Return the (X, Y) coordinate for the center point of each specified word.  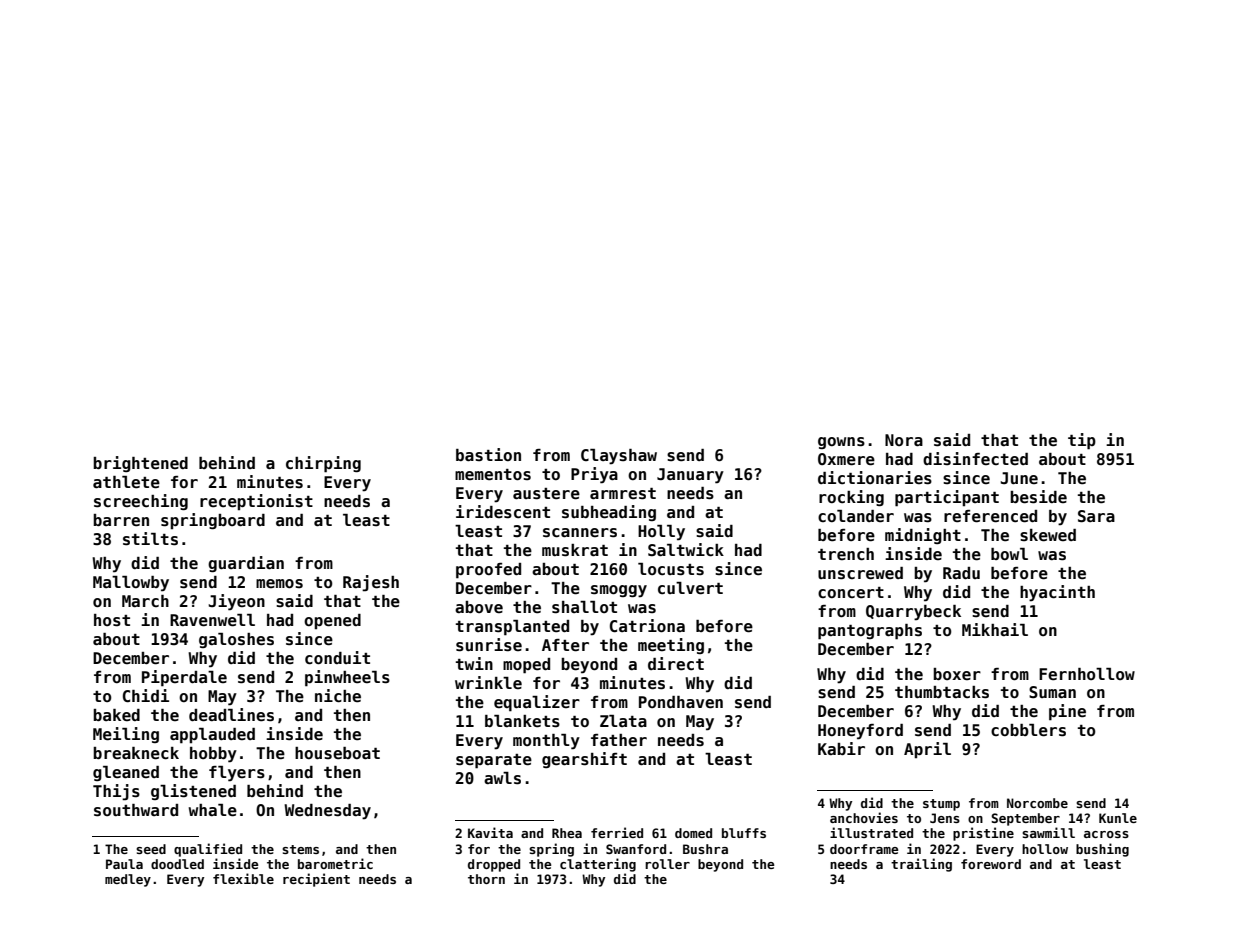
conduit (337, 658)
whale (213, 810)
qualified (208, 850)
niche (338, 696)
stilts (150, 539)
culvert (690, 588)
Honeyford (860, 732)
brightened (140, 464)
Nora (904, 440)
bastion (488, 455)
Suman (1052, 692)
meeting (671, 646)
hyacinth (1057, 593)
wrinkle (488, 682)
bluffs (744, 833)
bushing (1102, 850)
